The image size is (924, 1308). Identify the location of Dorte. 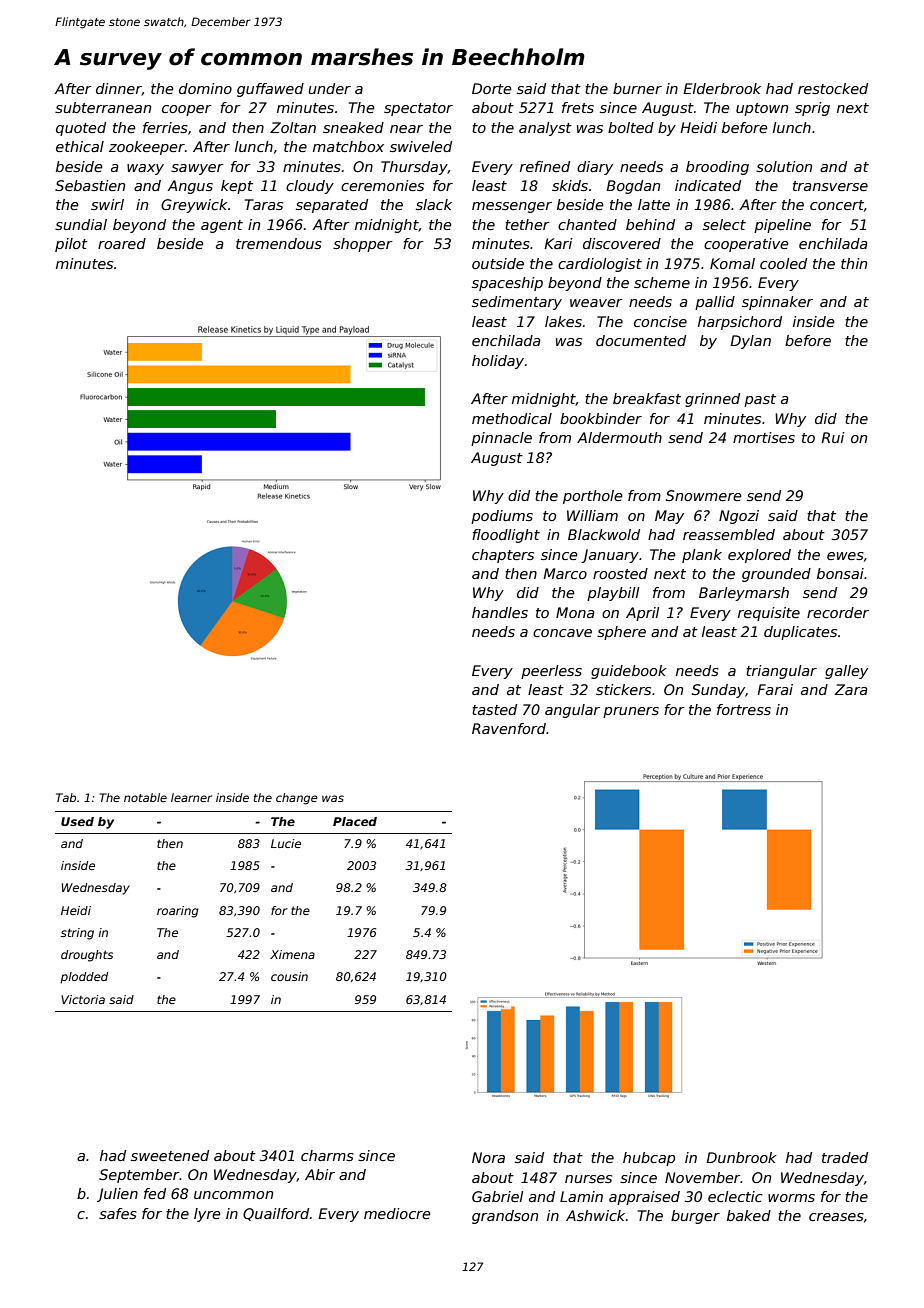
(491, 88).
